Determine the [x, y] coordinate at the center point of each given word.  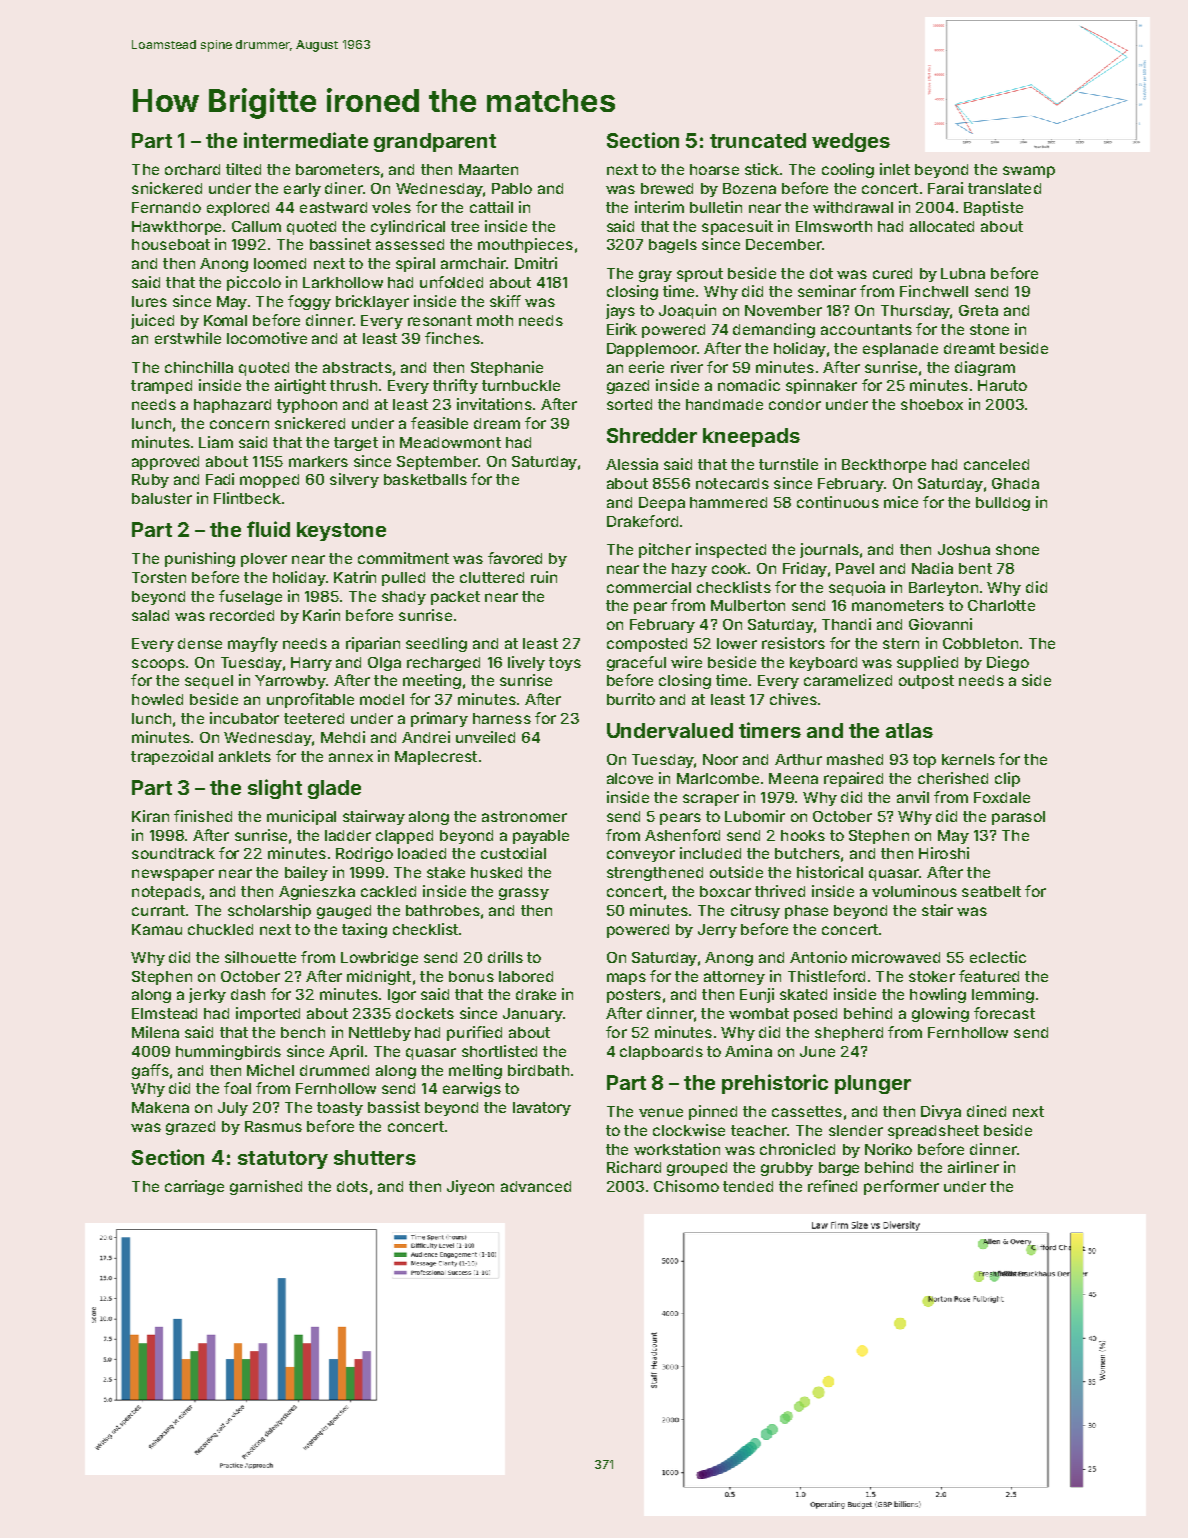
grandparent [435, 142]
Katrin [355, 577]
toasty [340, 1109]
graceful [636, 663]
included [710, 853]
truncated [758, 140]
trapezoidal [172, 757]
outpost [926, 682]
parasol [1018, 818]
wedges [851, 142]
